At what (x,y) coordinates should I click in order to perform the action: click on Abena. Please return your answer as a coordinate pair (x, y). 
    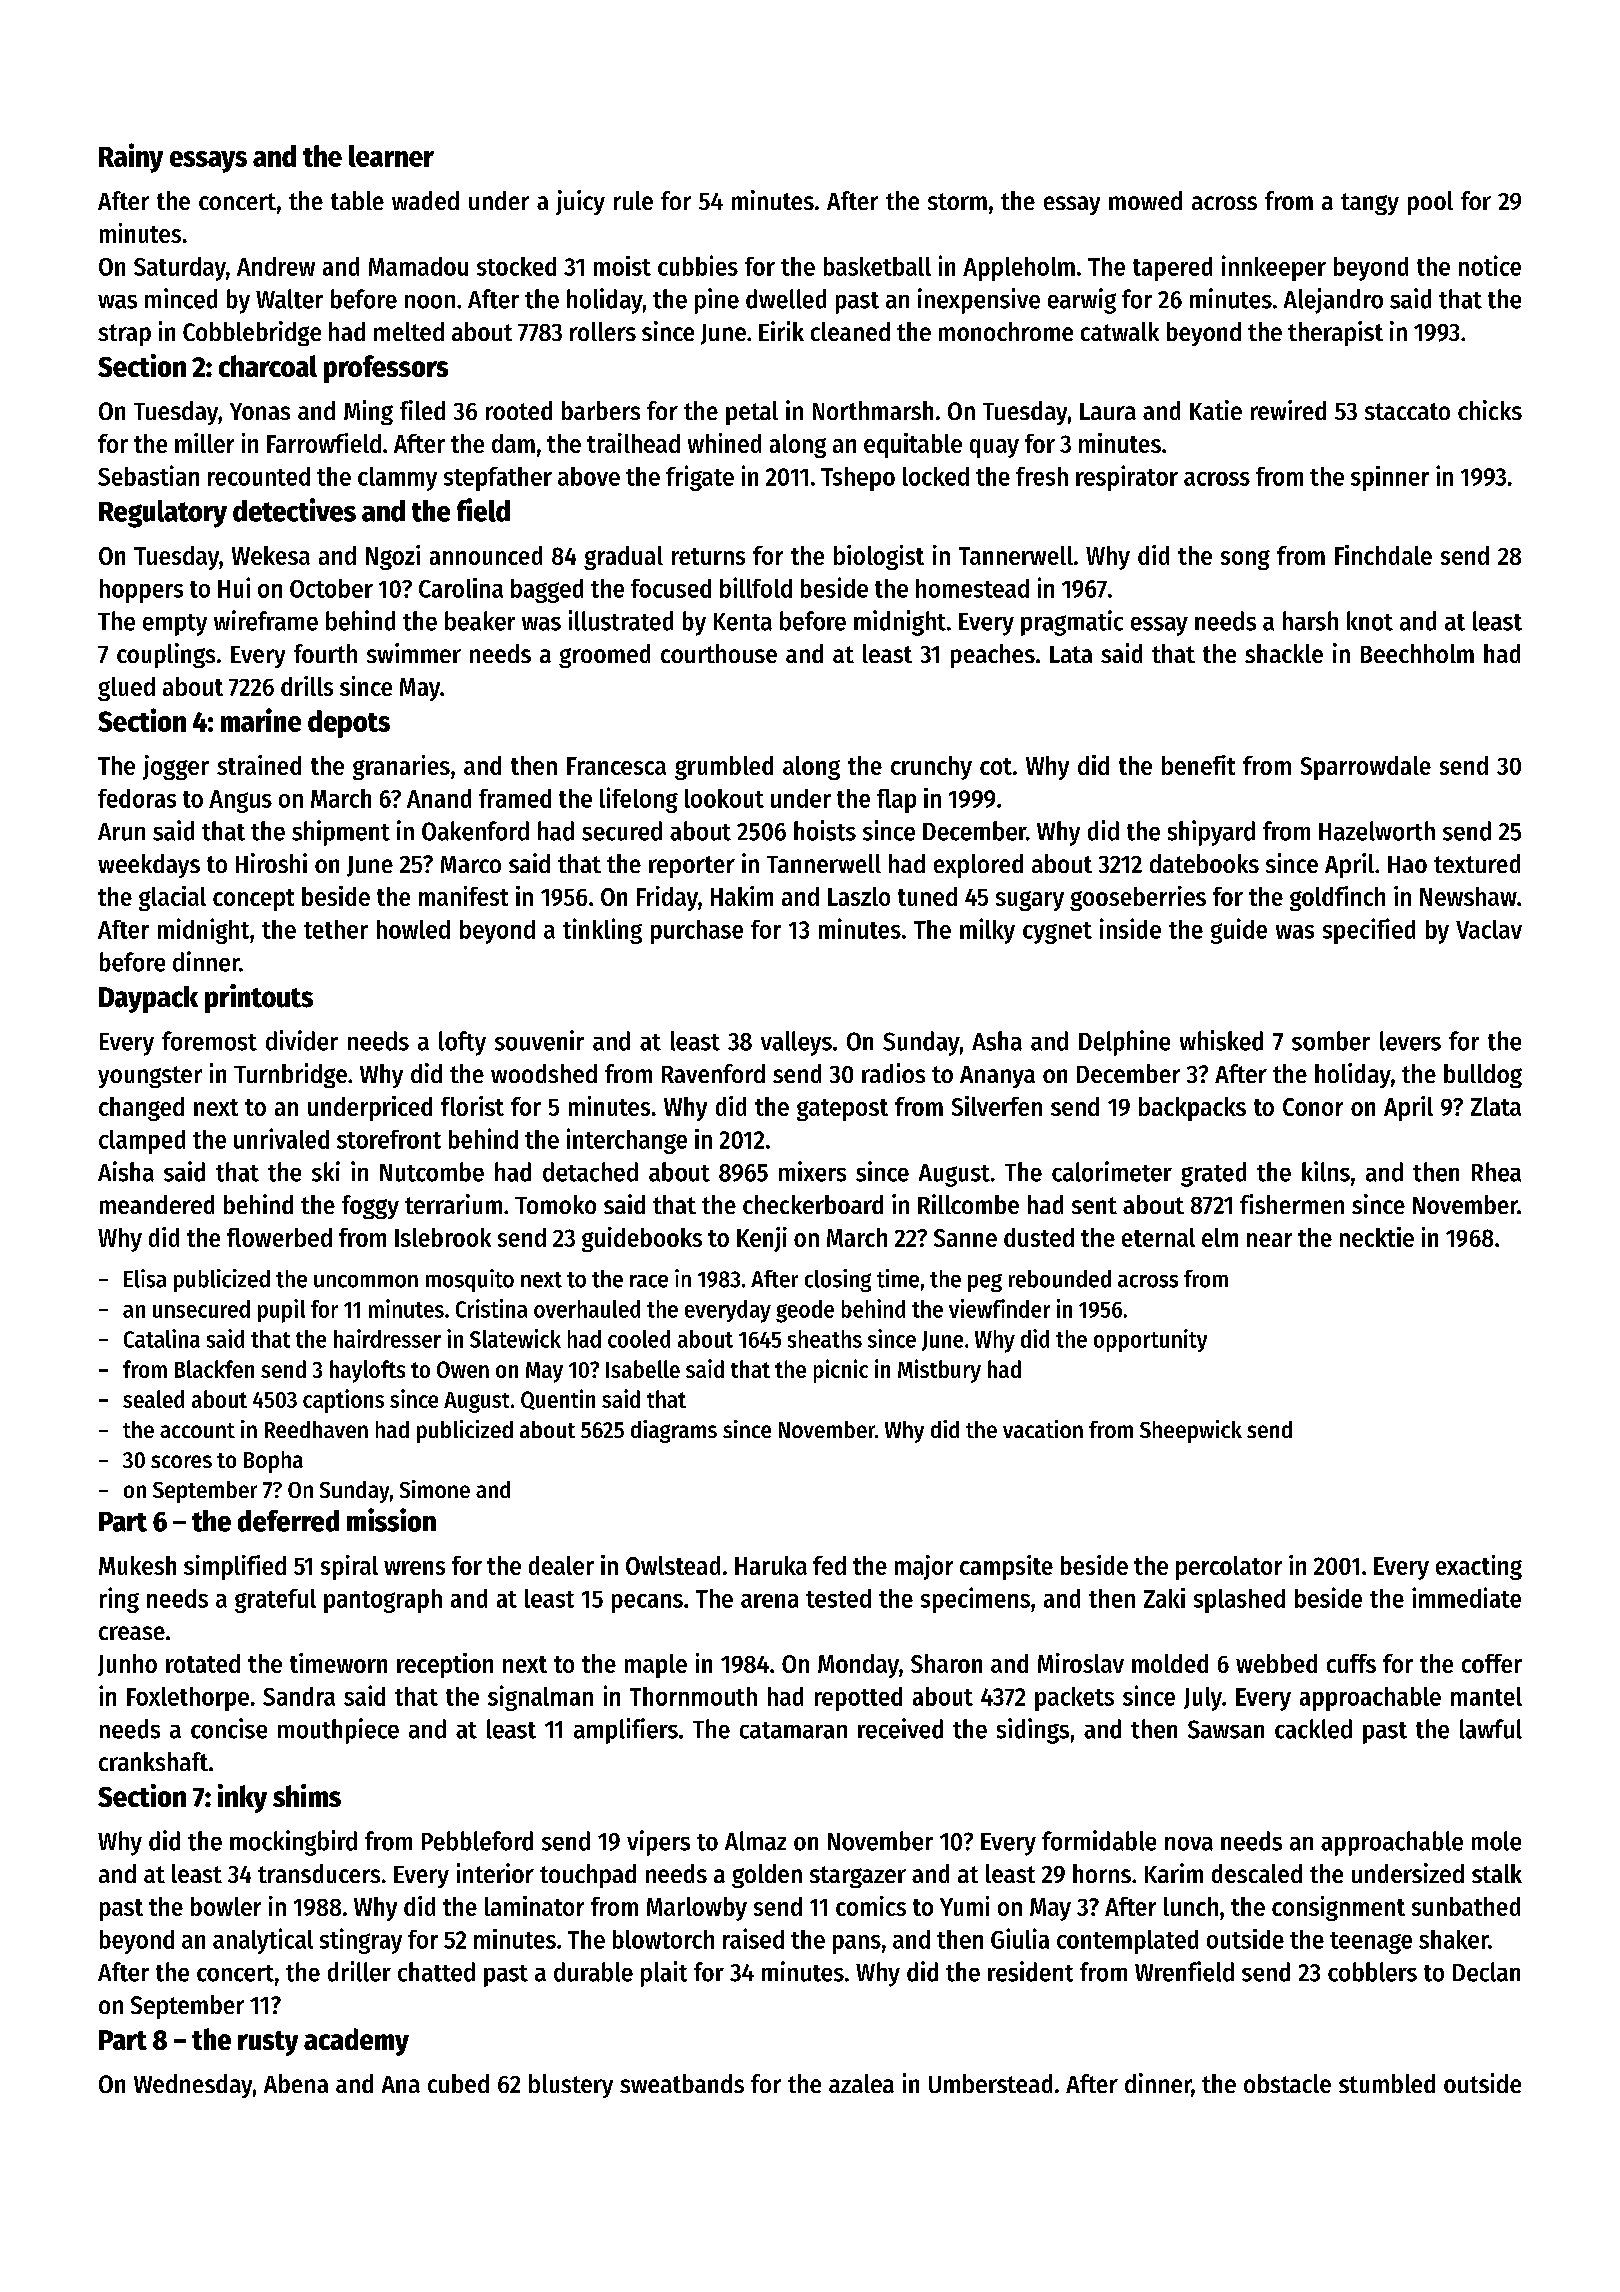
    Looking at the image, I should click on (296, 2083).
